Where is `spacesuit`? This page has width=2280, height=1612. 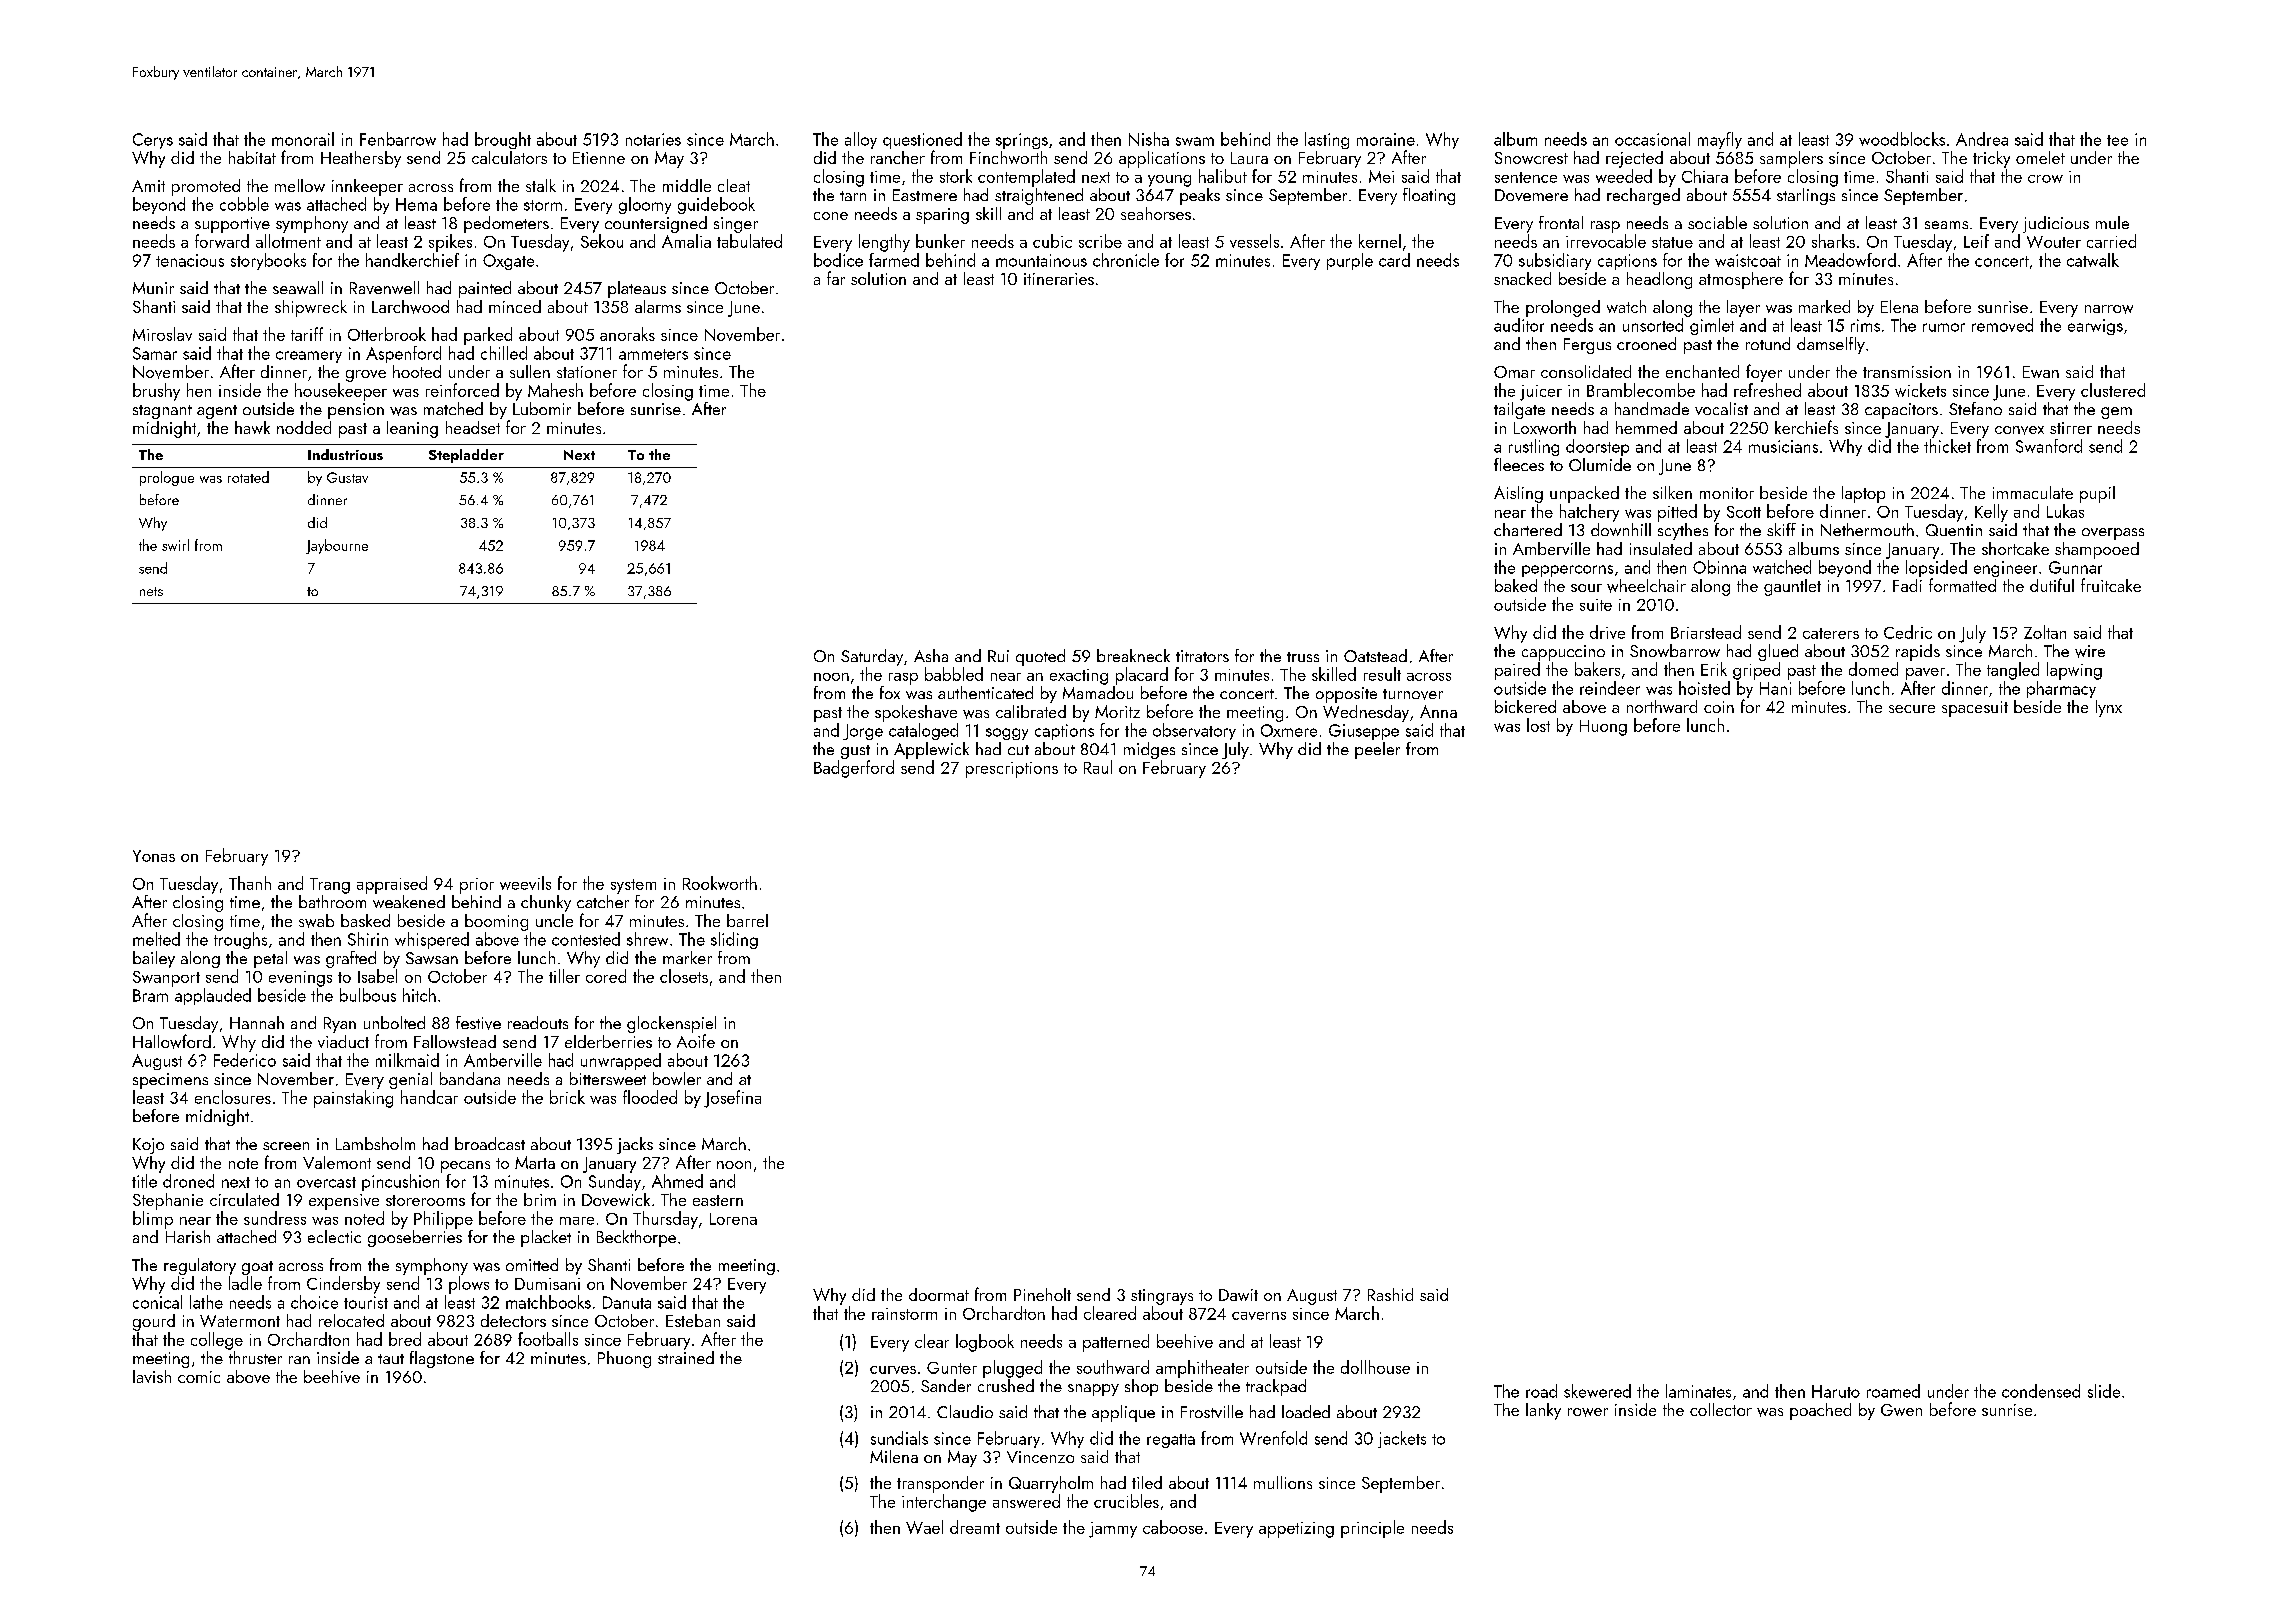 spacesuit is located at coordinates (1975, 709).
